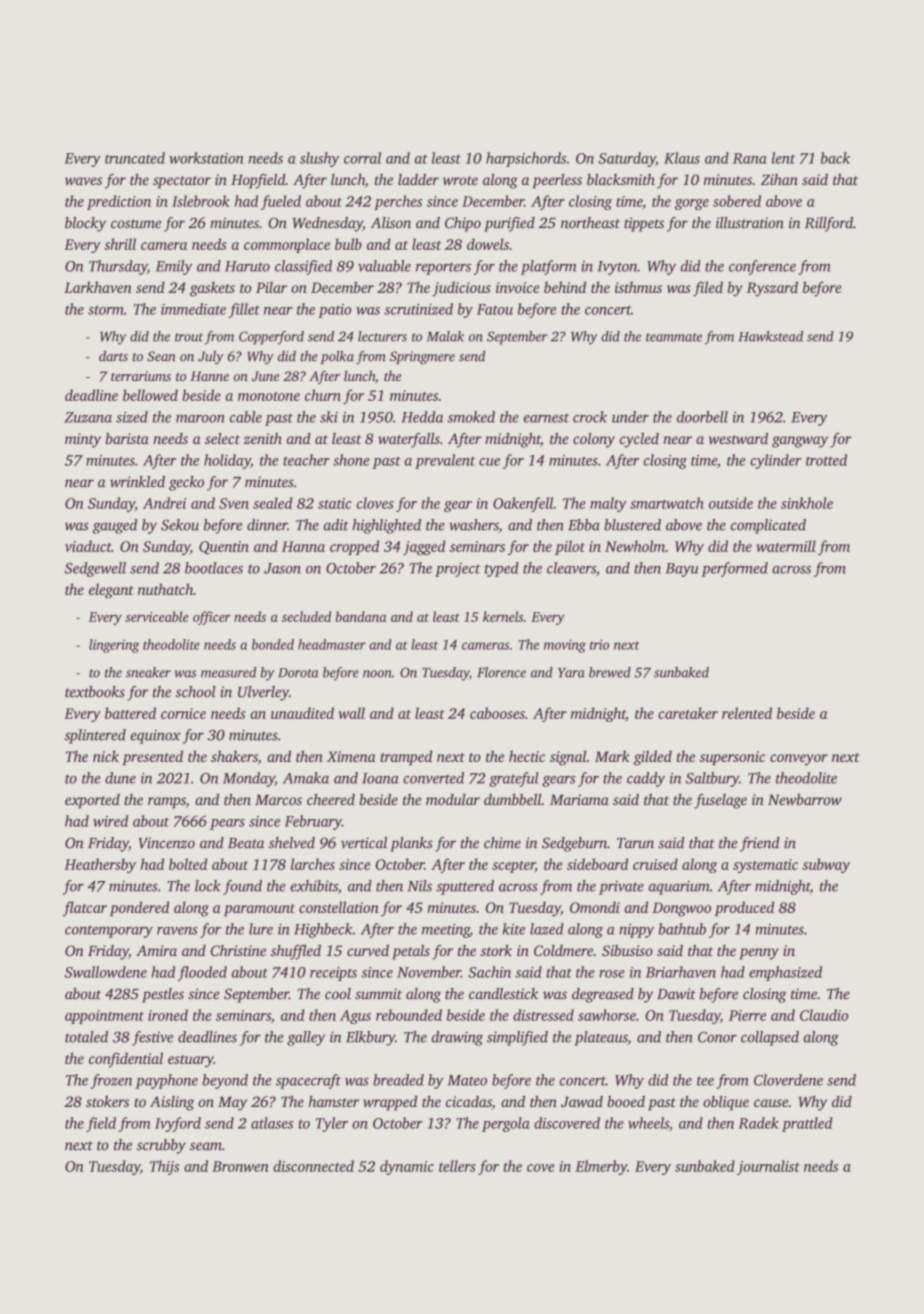  I want to click on smoked, so click(471, 417).
